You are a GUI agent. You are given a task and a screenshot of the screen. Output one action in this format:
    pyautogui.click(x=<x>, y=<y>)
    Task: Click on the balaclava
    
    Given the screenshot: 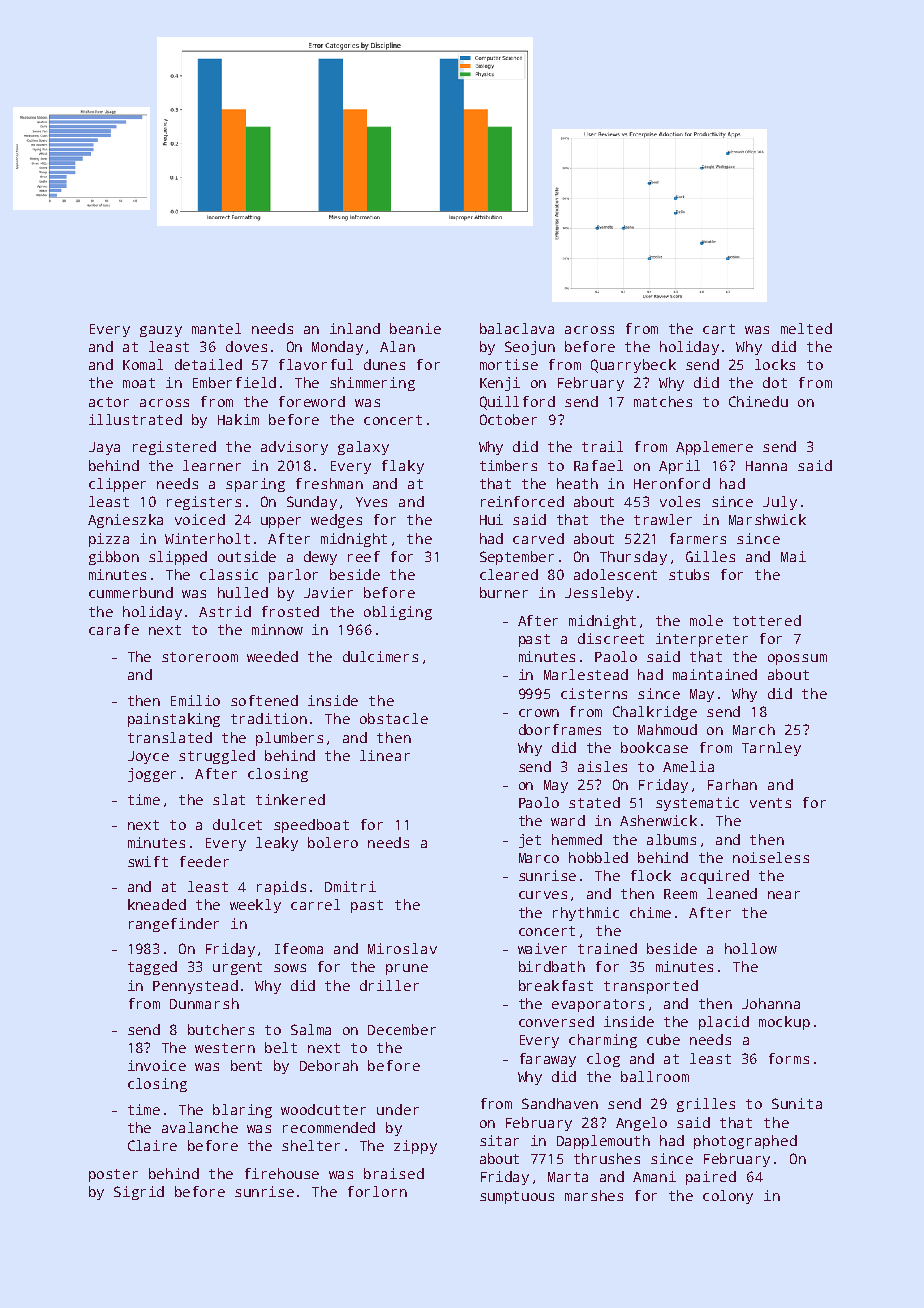 What is the action you would take?
    pyautogui.click(x=517, y=328)
